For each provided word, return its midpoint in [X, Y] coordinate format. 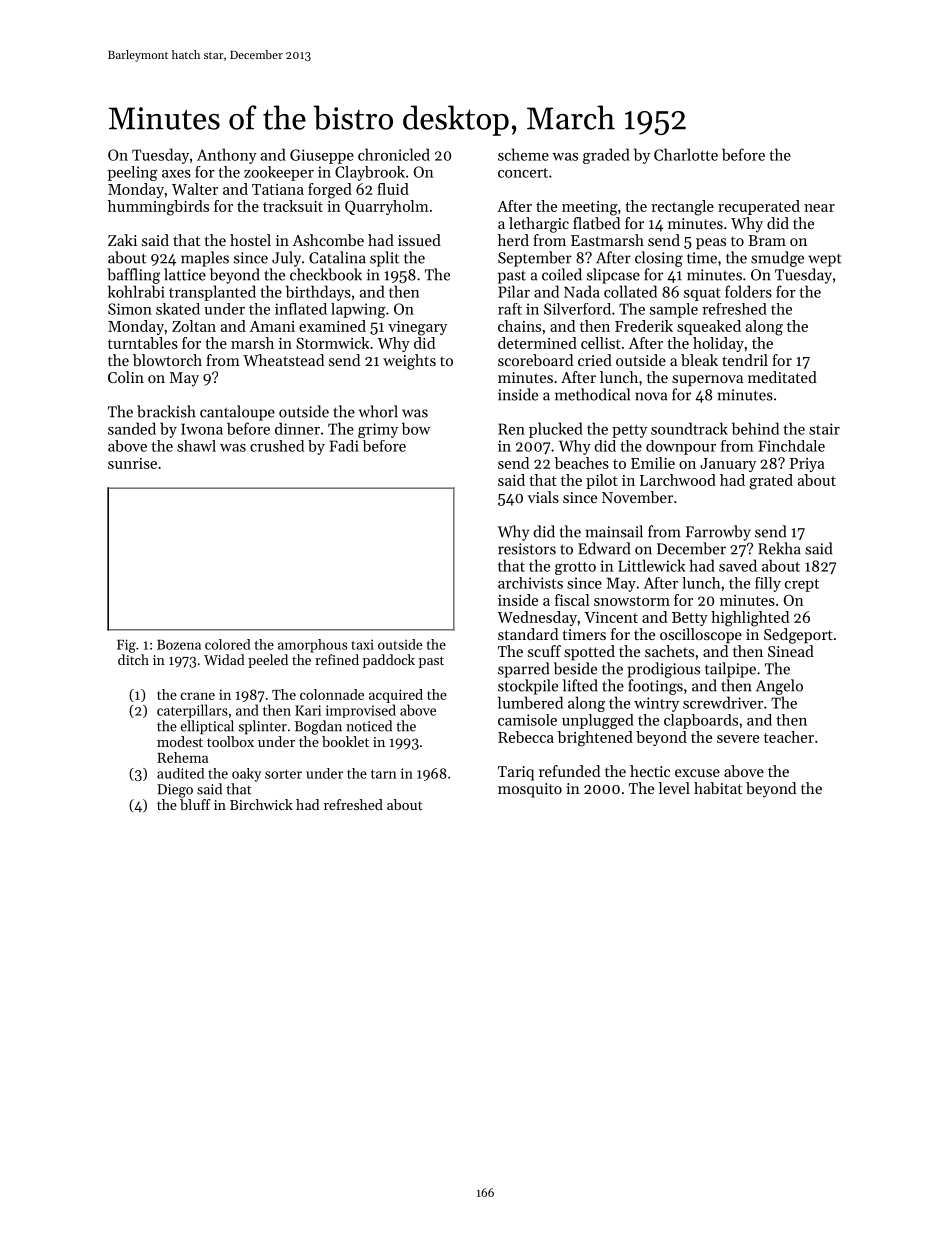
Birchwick [261, 804]
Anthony [227, 156]
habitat [718, 788]
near [819, 208]
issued [419, 240]
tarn [384, 774]
